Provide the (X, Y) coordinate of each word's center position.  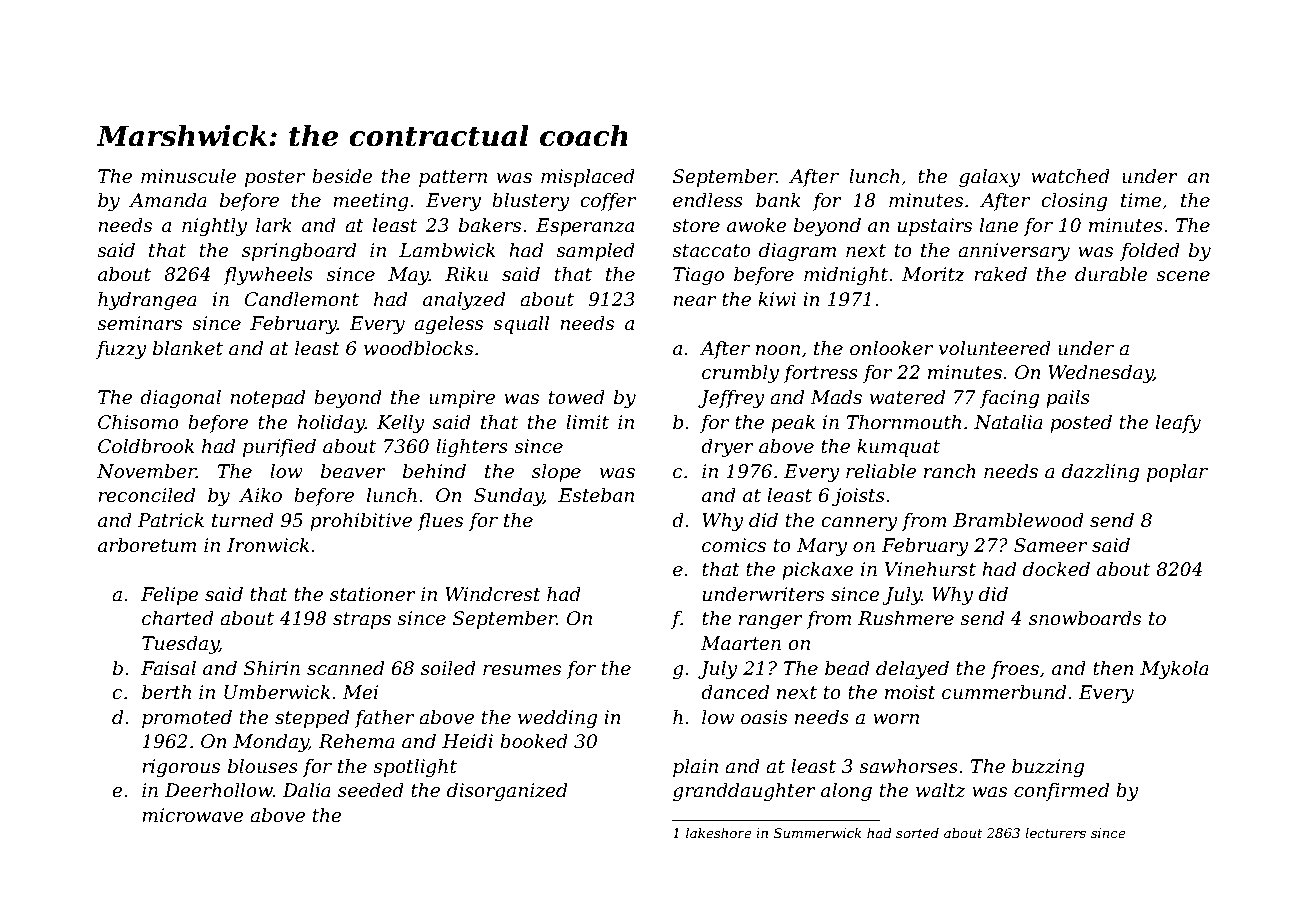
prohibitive (361, 522)
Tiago (698, 276)
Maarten (741, 643)
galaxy (989, 178)
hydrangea (147, 301)
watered (907, 397)
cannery (859, 524)
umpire (462, 399)
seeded (371, 790)
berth (166, 692)
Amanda (168, 200)
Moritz (933, 274)
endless (708, 200)
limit (587, 422)
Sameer (1050, 545)
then (1113, 668)
